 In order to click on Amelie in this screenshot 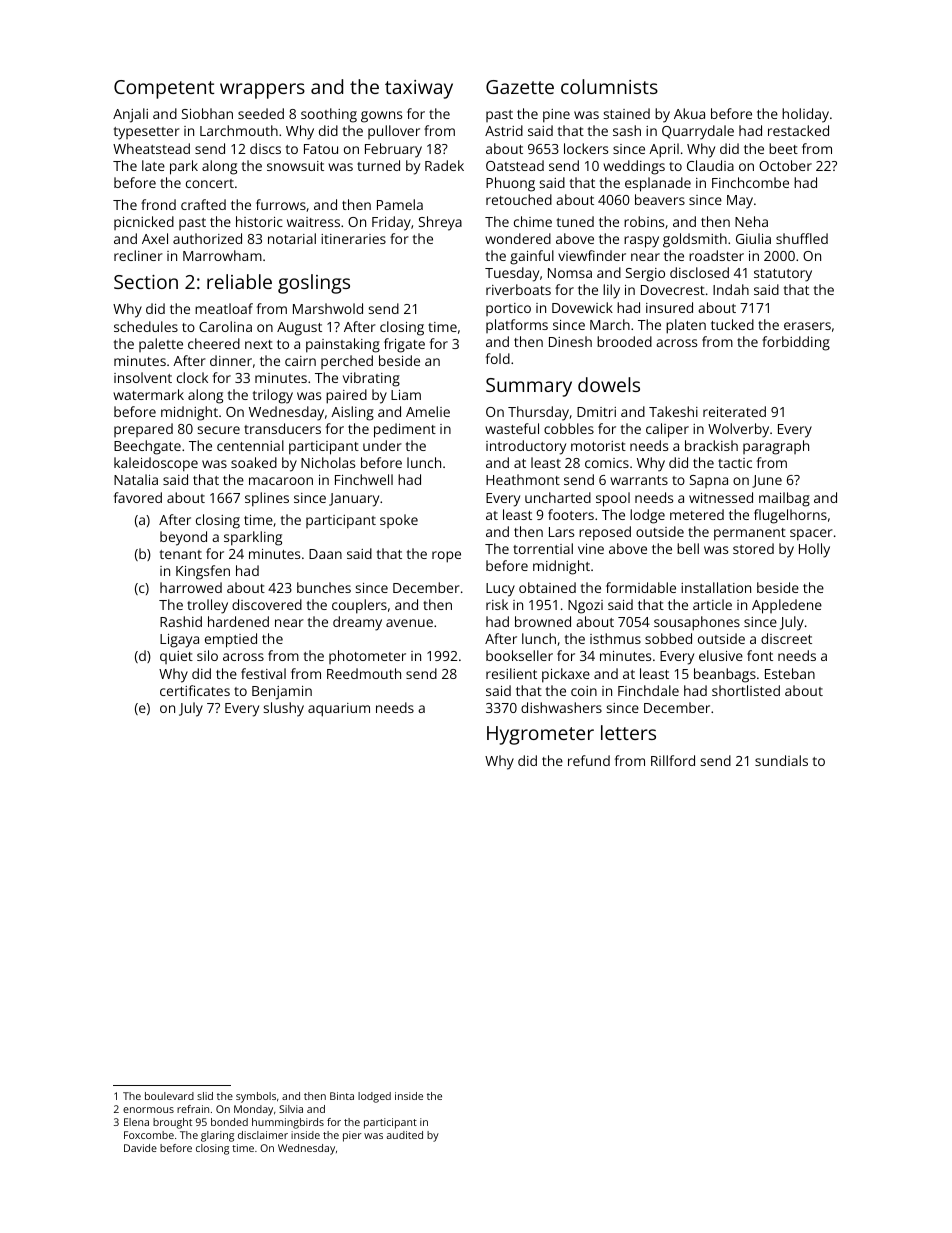, I will do `click(428, 411)`.
